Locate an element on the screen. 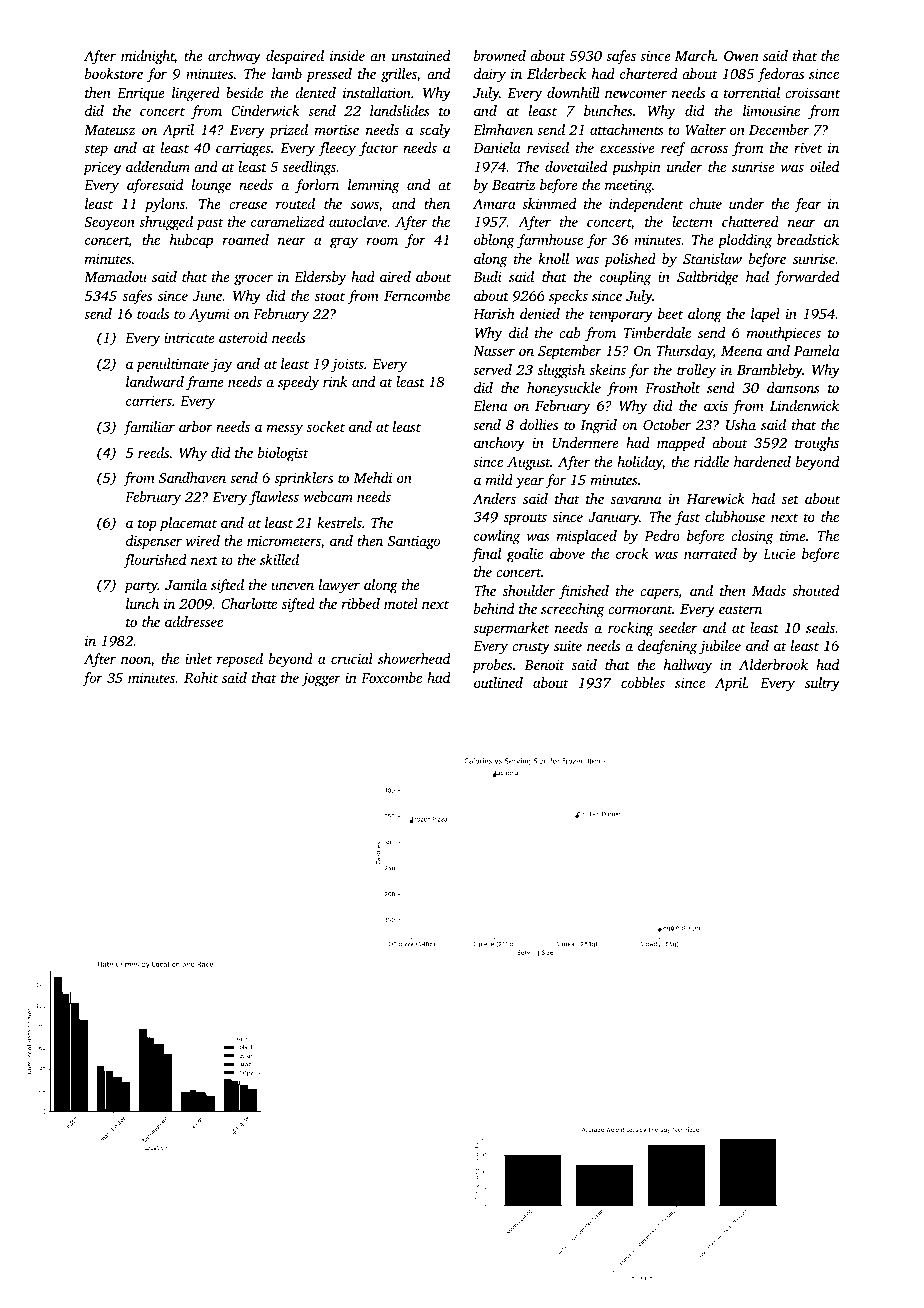  jay is located at coordinates (222, 366).
